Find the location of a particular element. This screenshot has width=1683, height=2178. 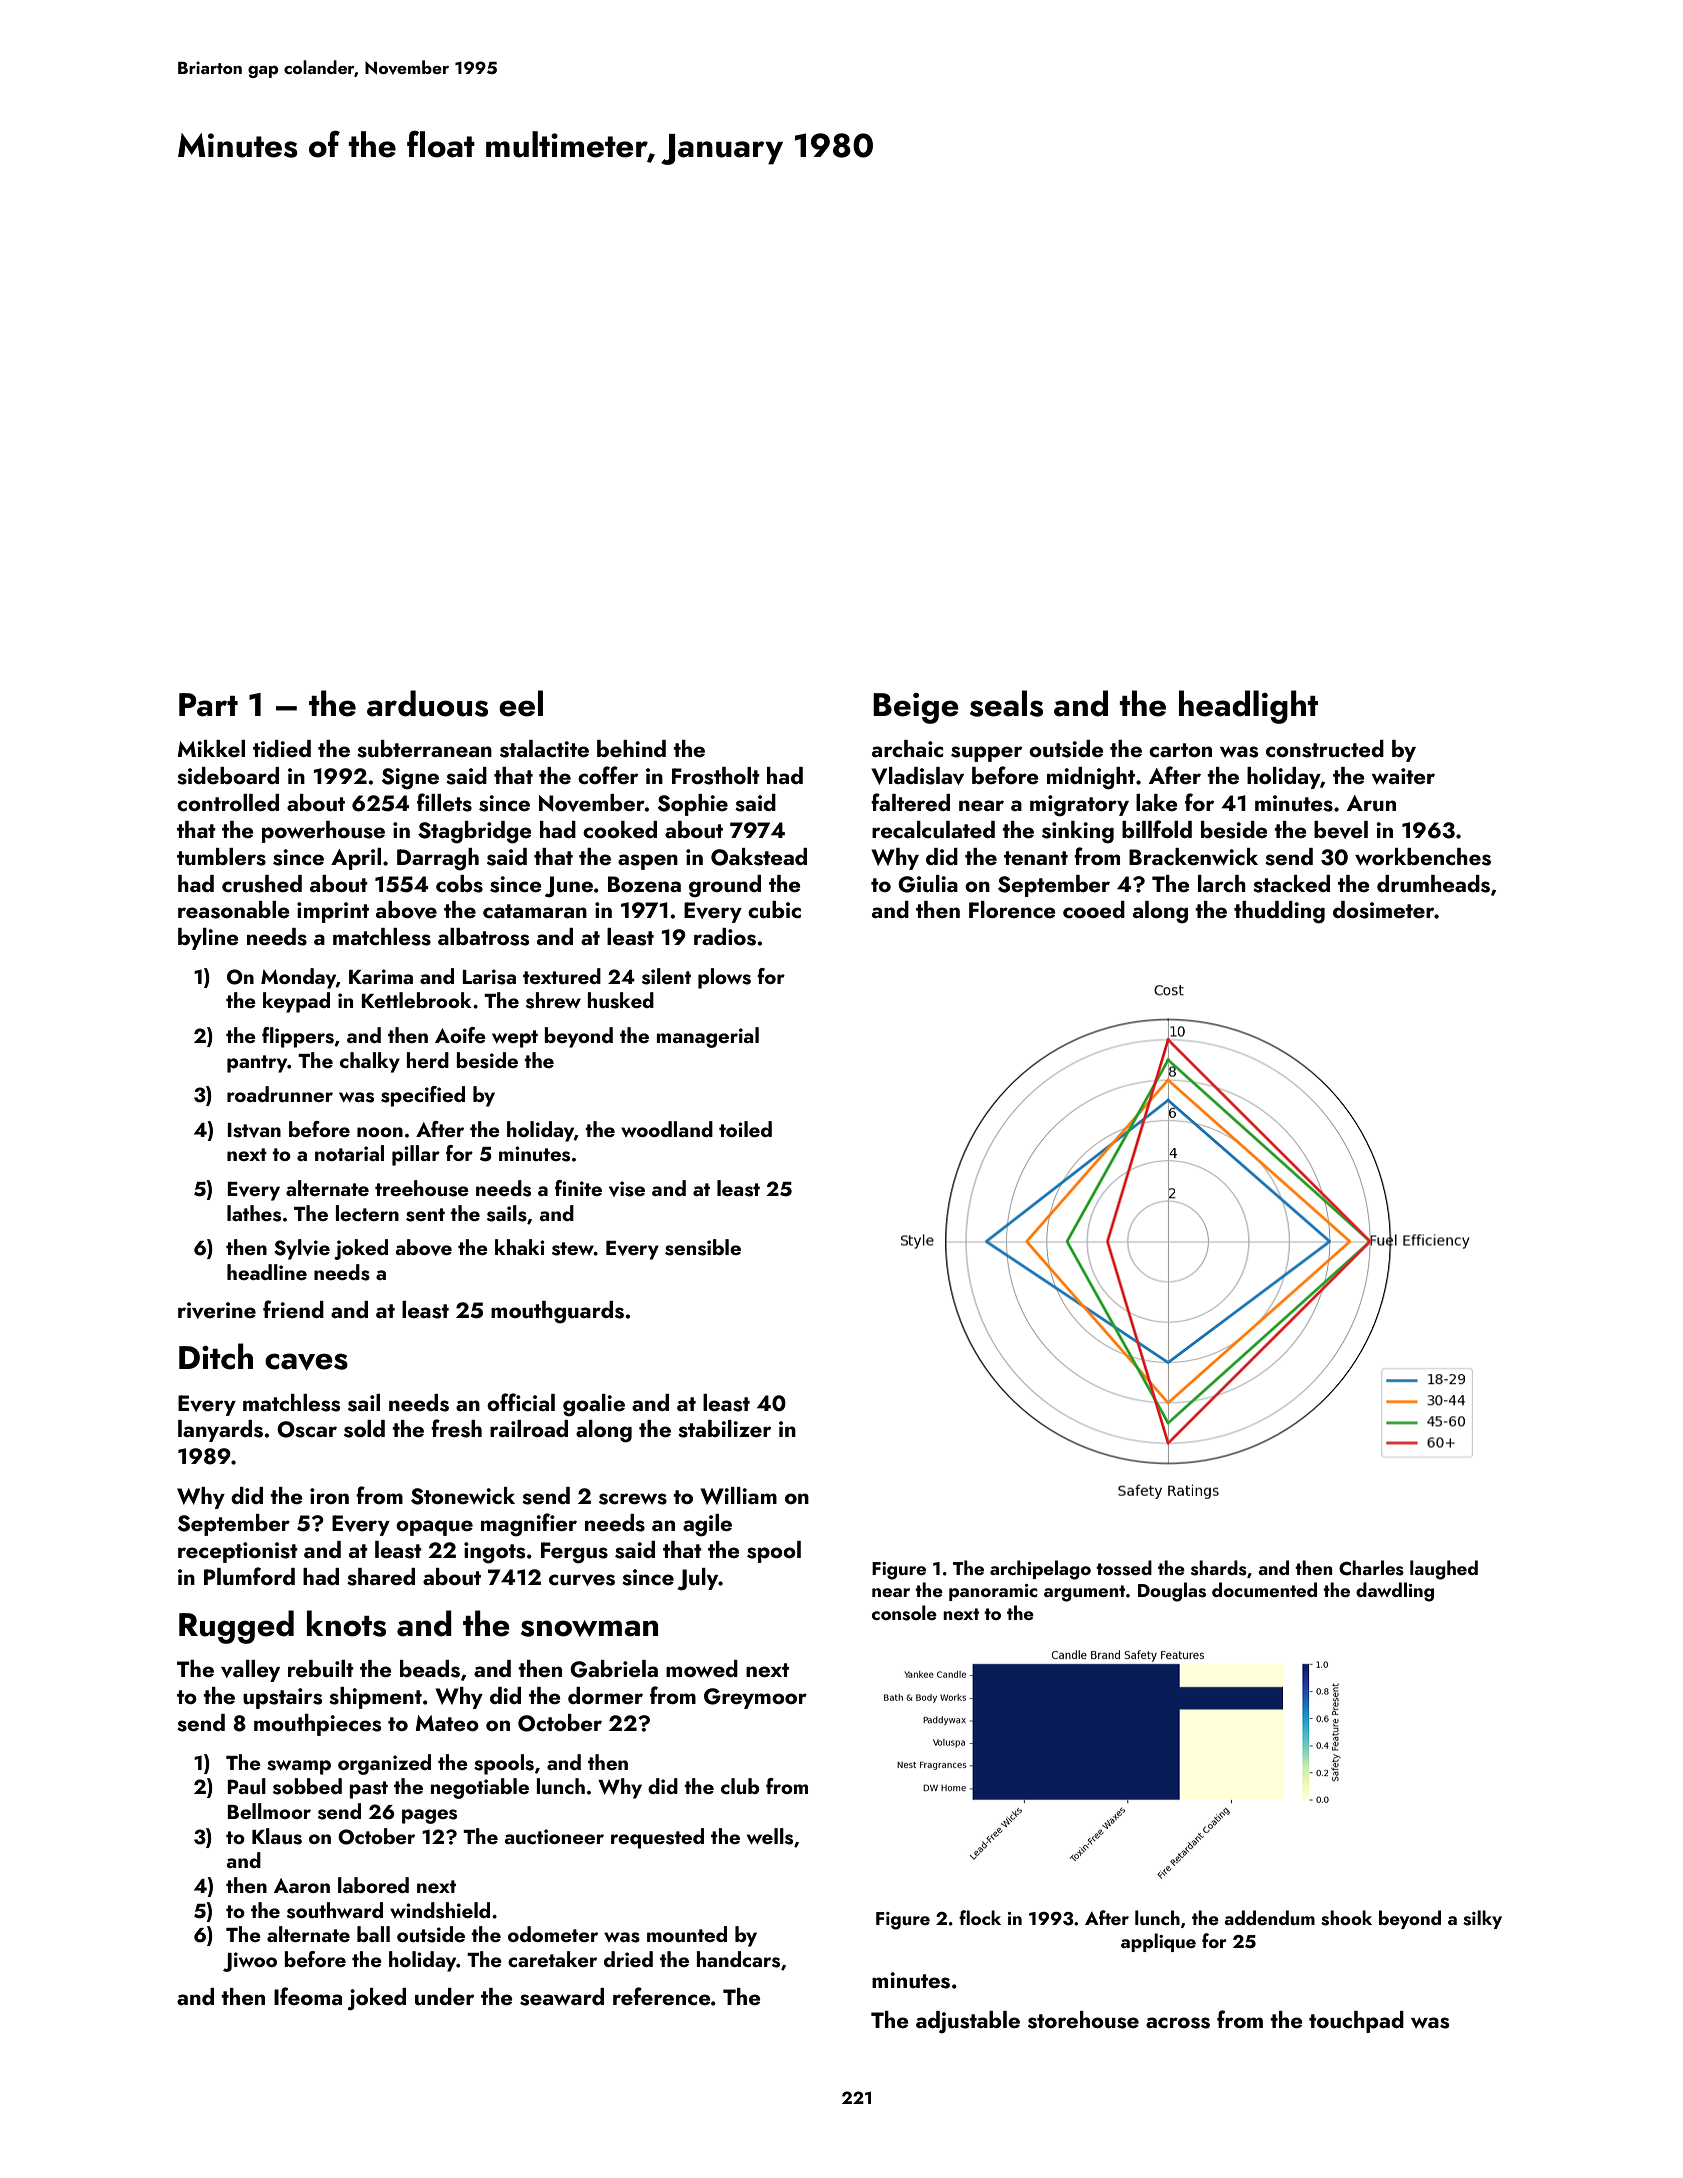

documented is located at coordinates (1264, 1589).
